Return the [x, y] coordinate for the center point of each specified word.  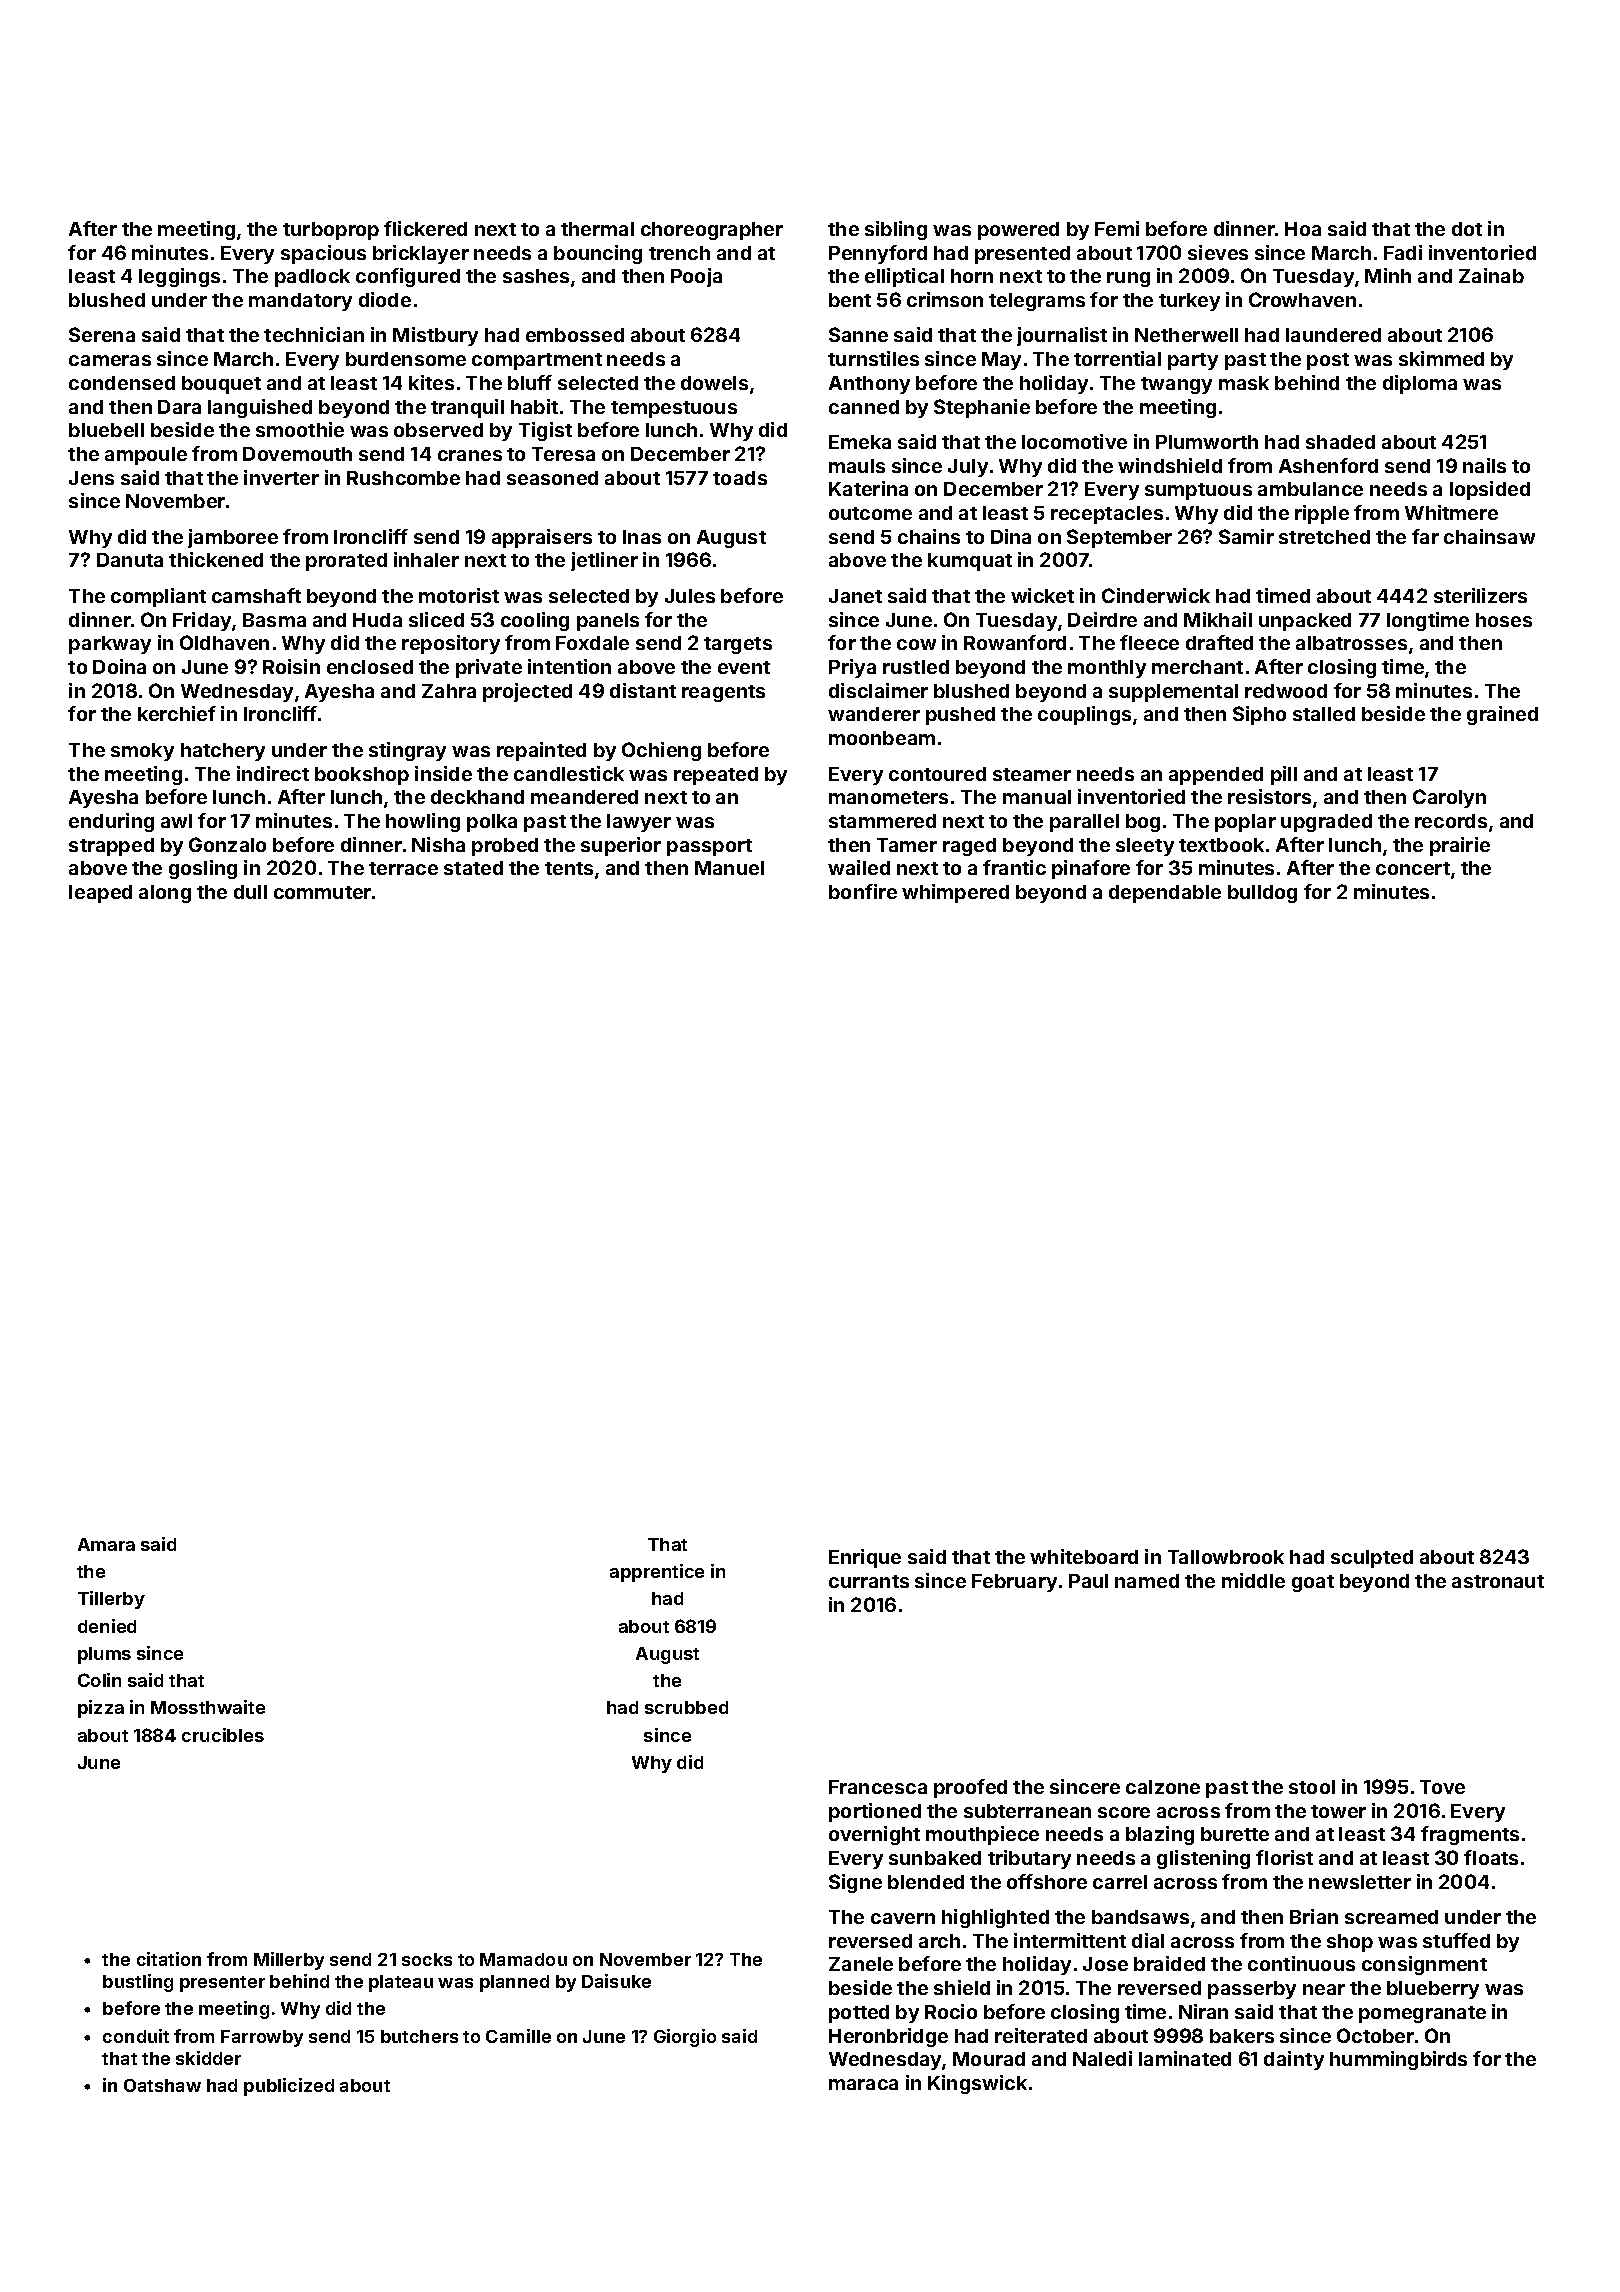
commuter [322, 892]
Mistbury [435, 336]
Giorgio [685, 2038]
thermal [597, 229]
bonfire [863, 891]
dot [1467, 229]
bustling [138, 1983]
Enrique [865, 1558]
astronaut [1498, 1581]
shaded [1340, 442]
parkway [110, 645]
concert [1413, 868]
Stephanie [982, 408]
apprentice [657, 1573]
